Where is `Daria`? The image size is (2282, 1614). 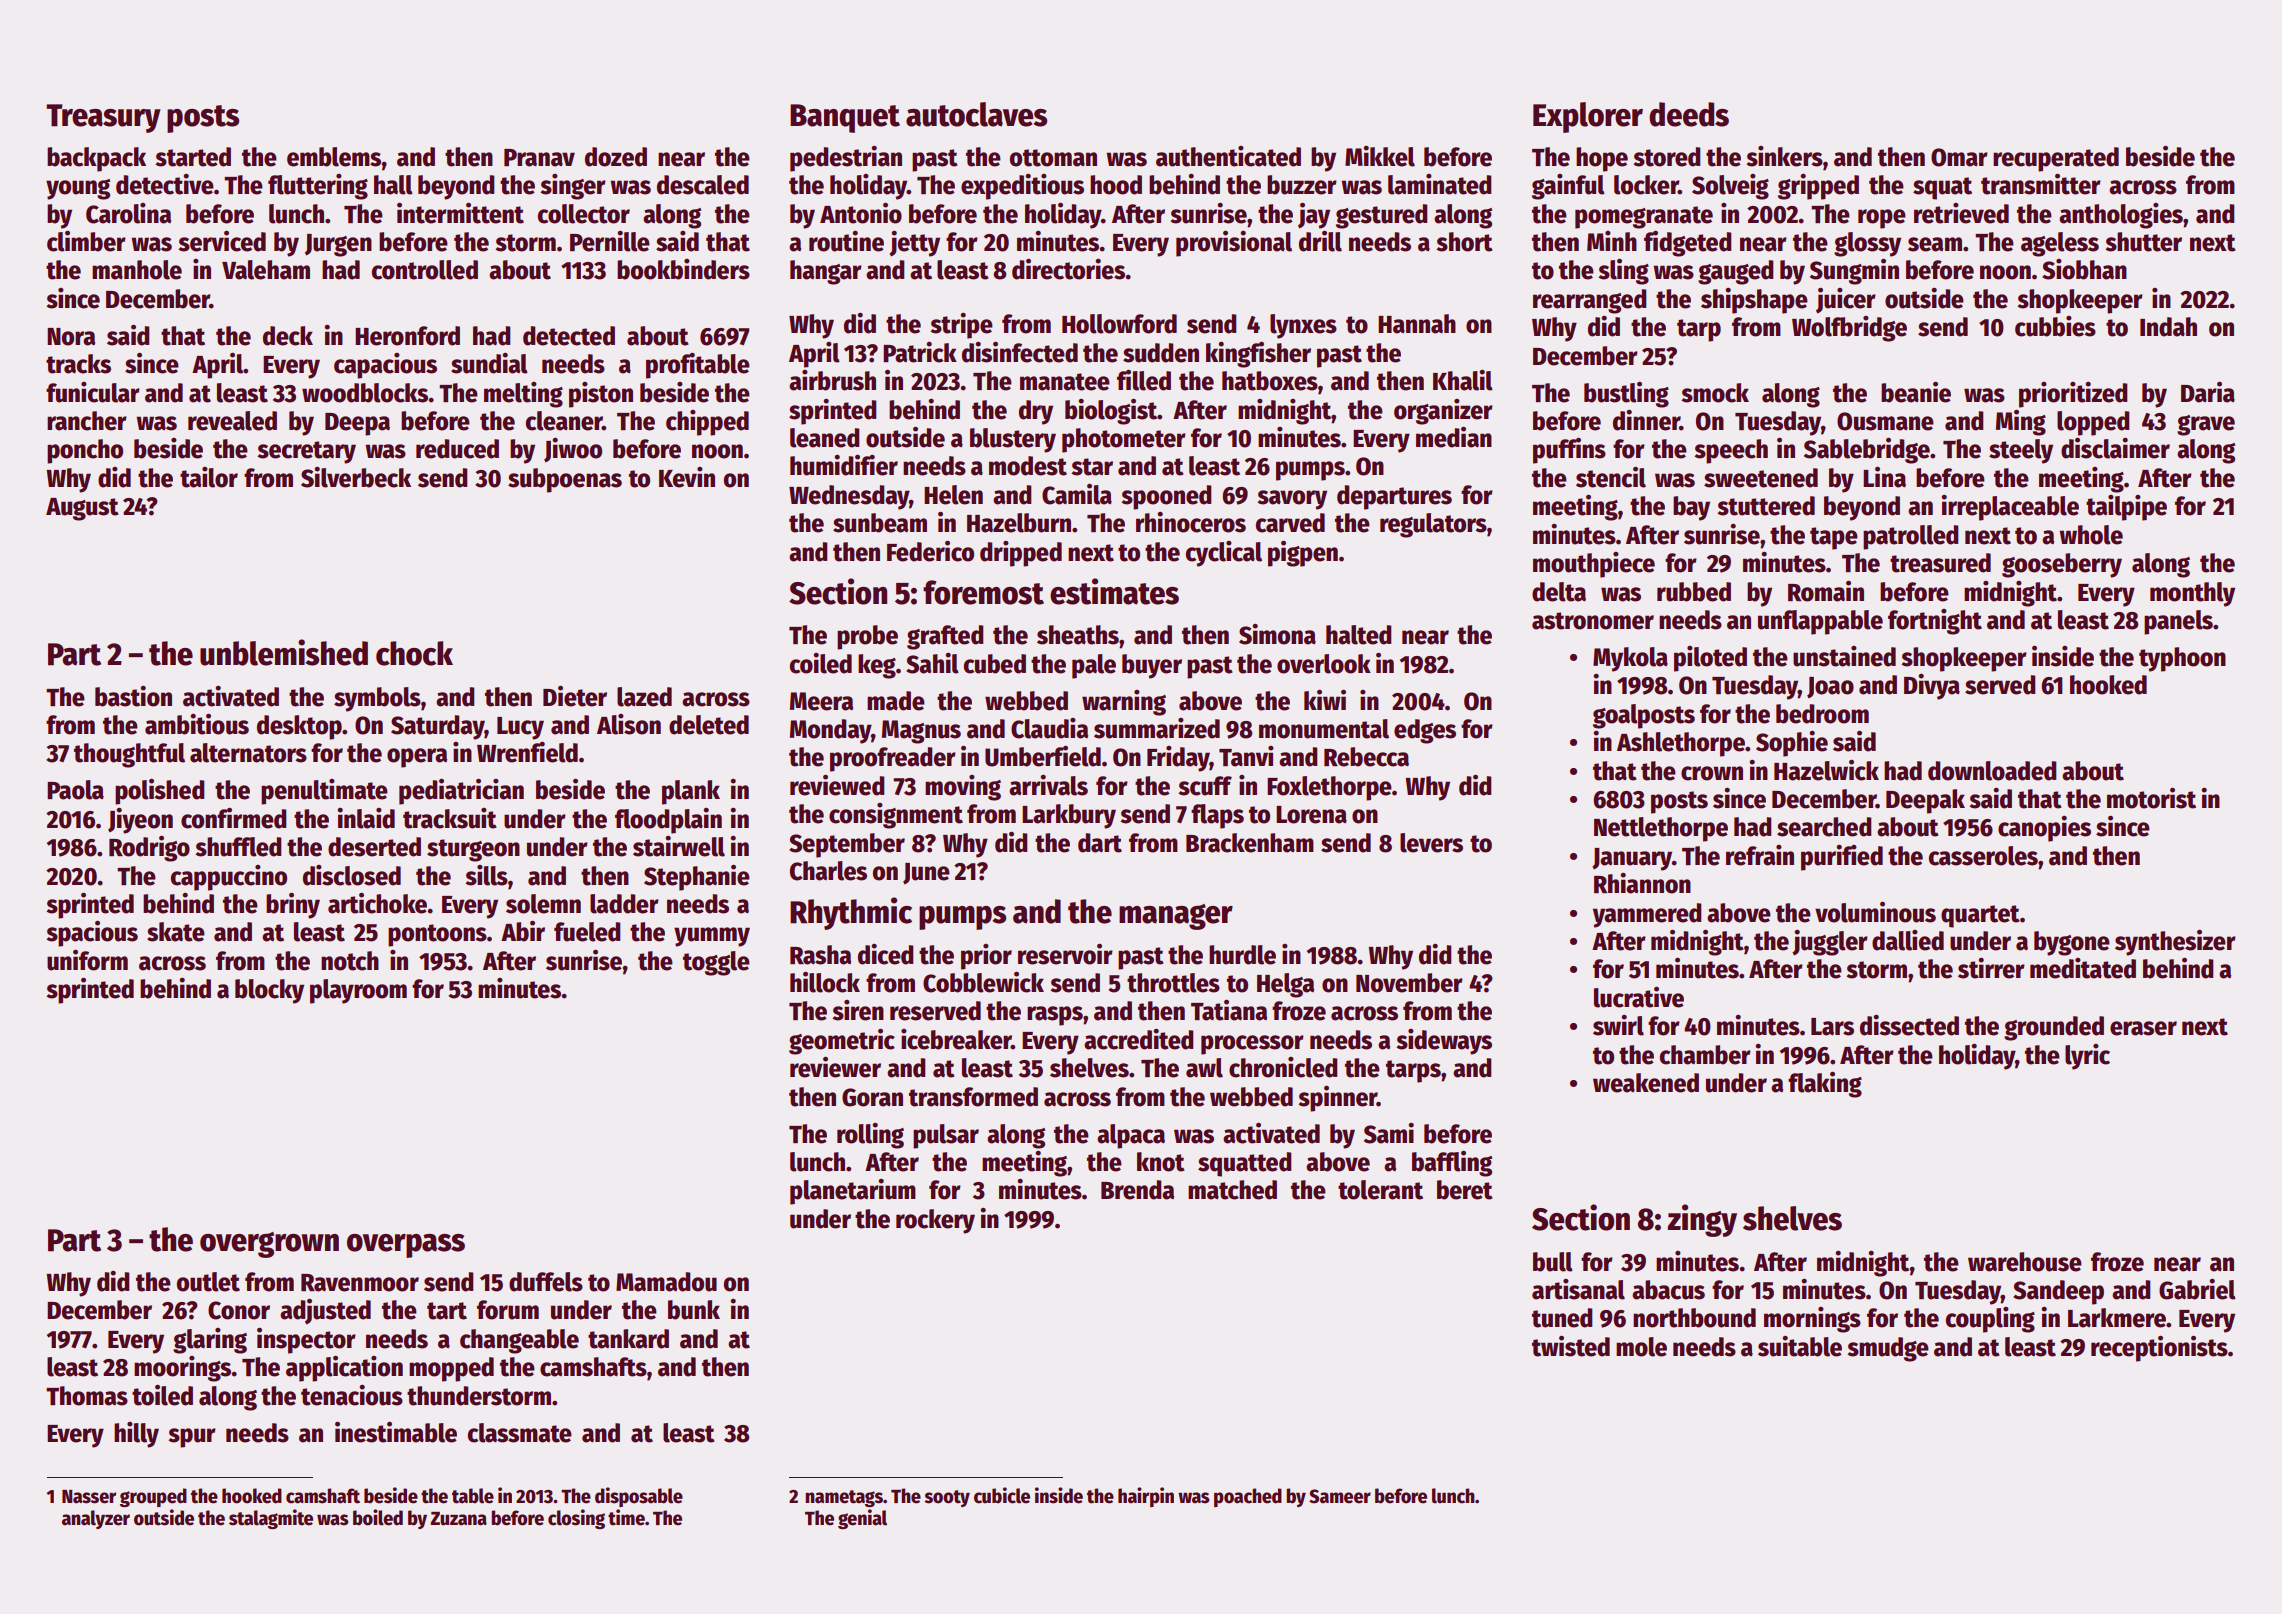
Daria is located at coordinates (2208, 392).
